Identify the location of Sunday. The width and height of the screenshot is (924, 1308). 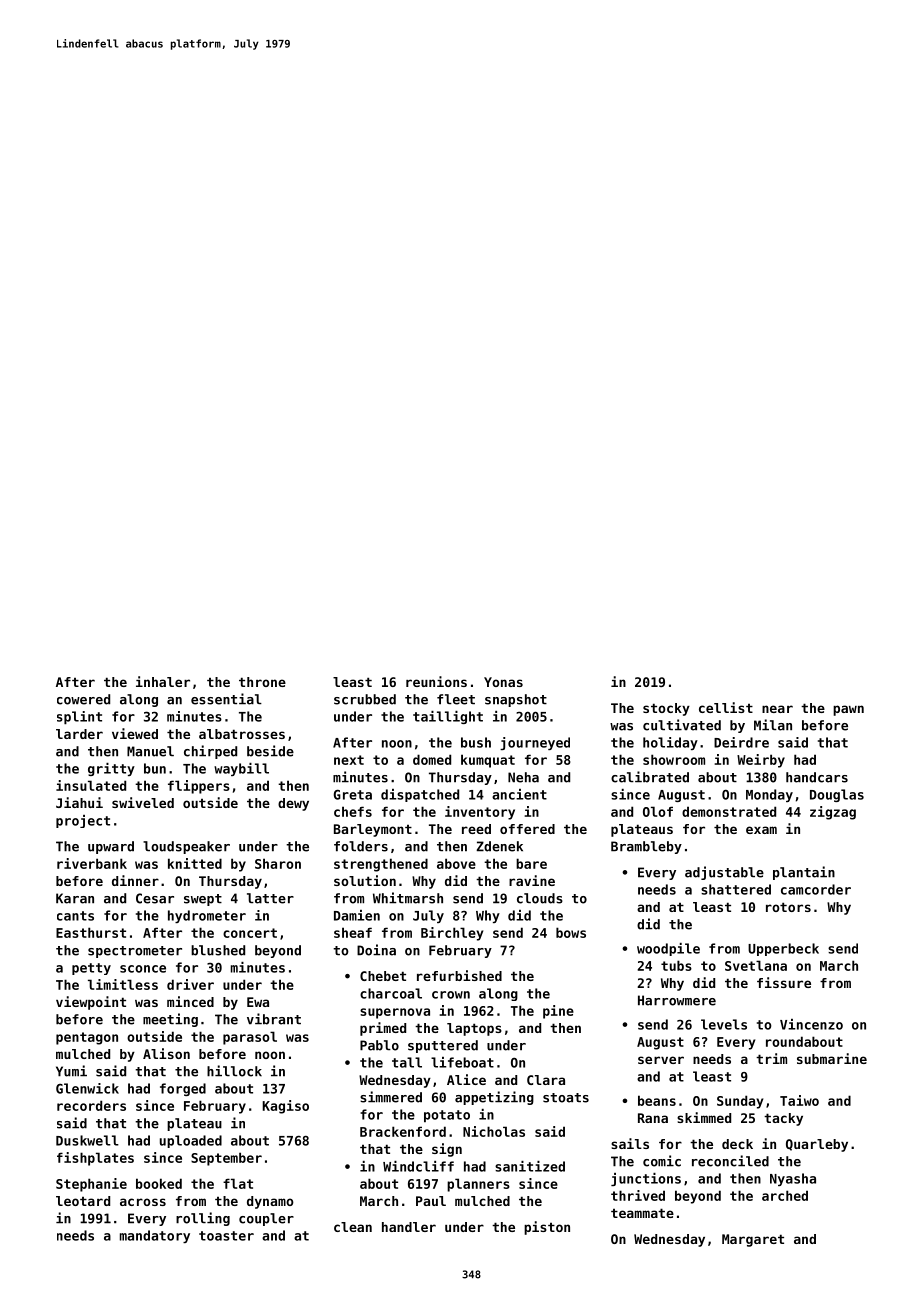
(740, 1102).
